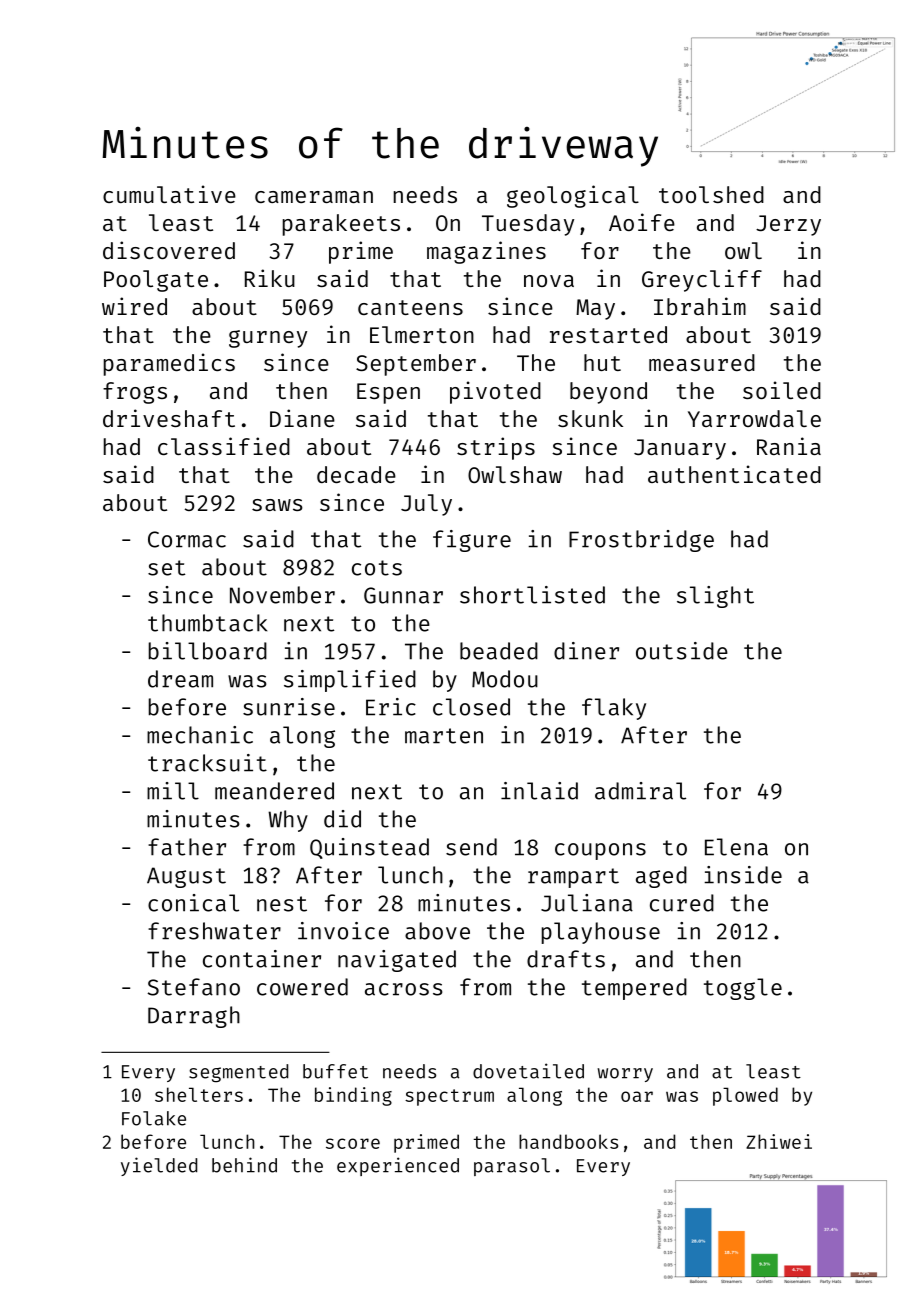 The image size is (924, 1311). I want to click on geological, so click(573, 196).
